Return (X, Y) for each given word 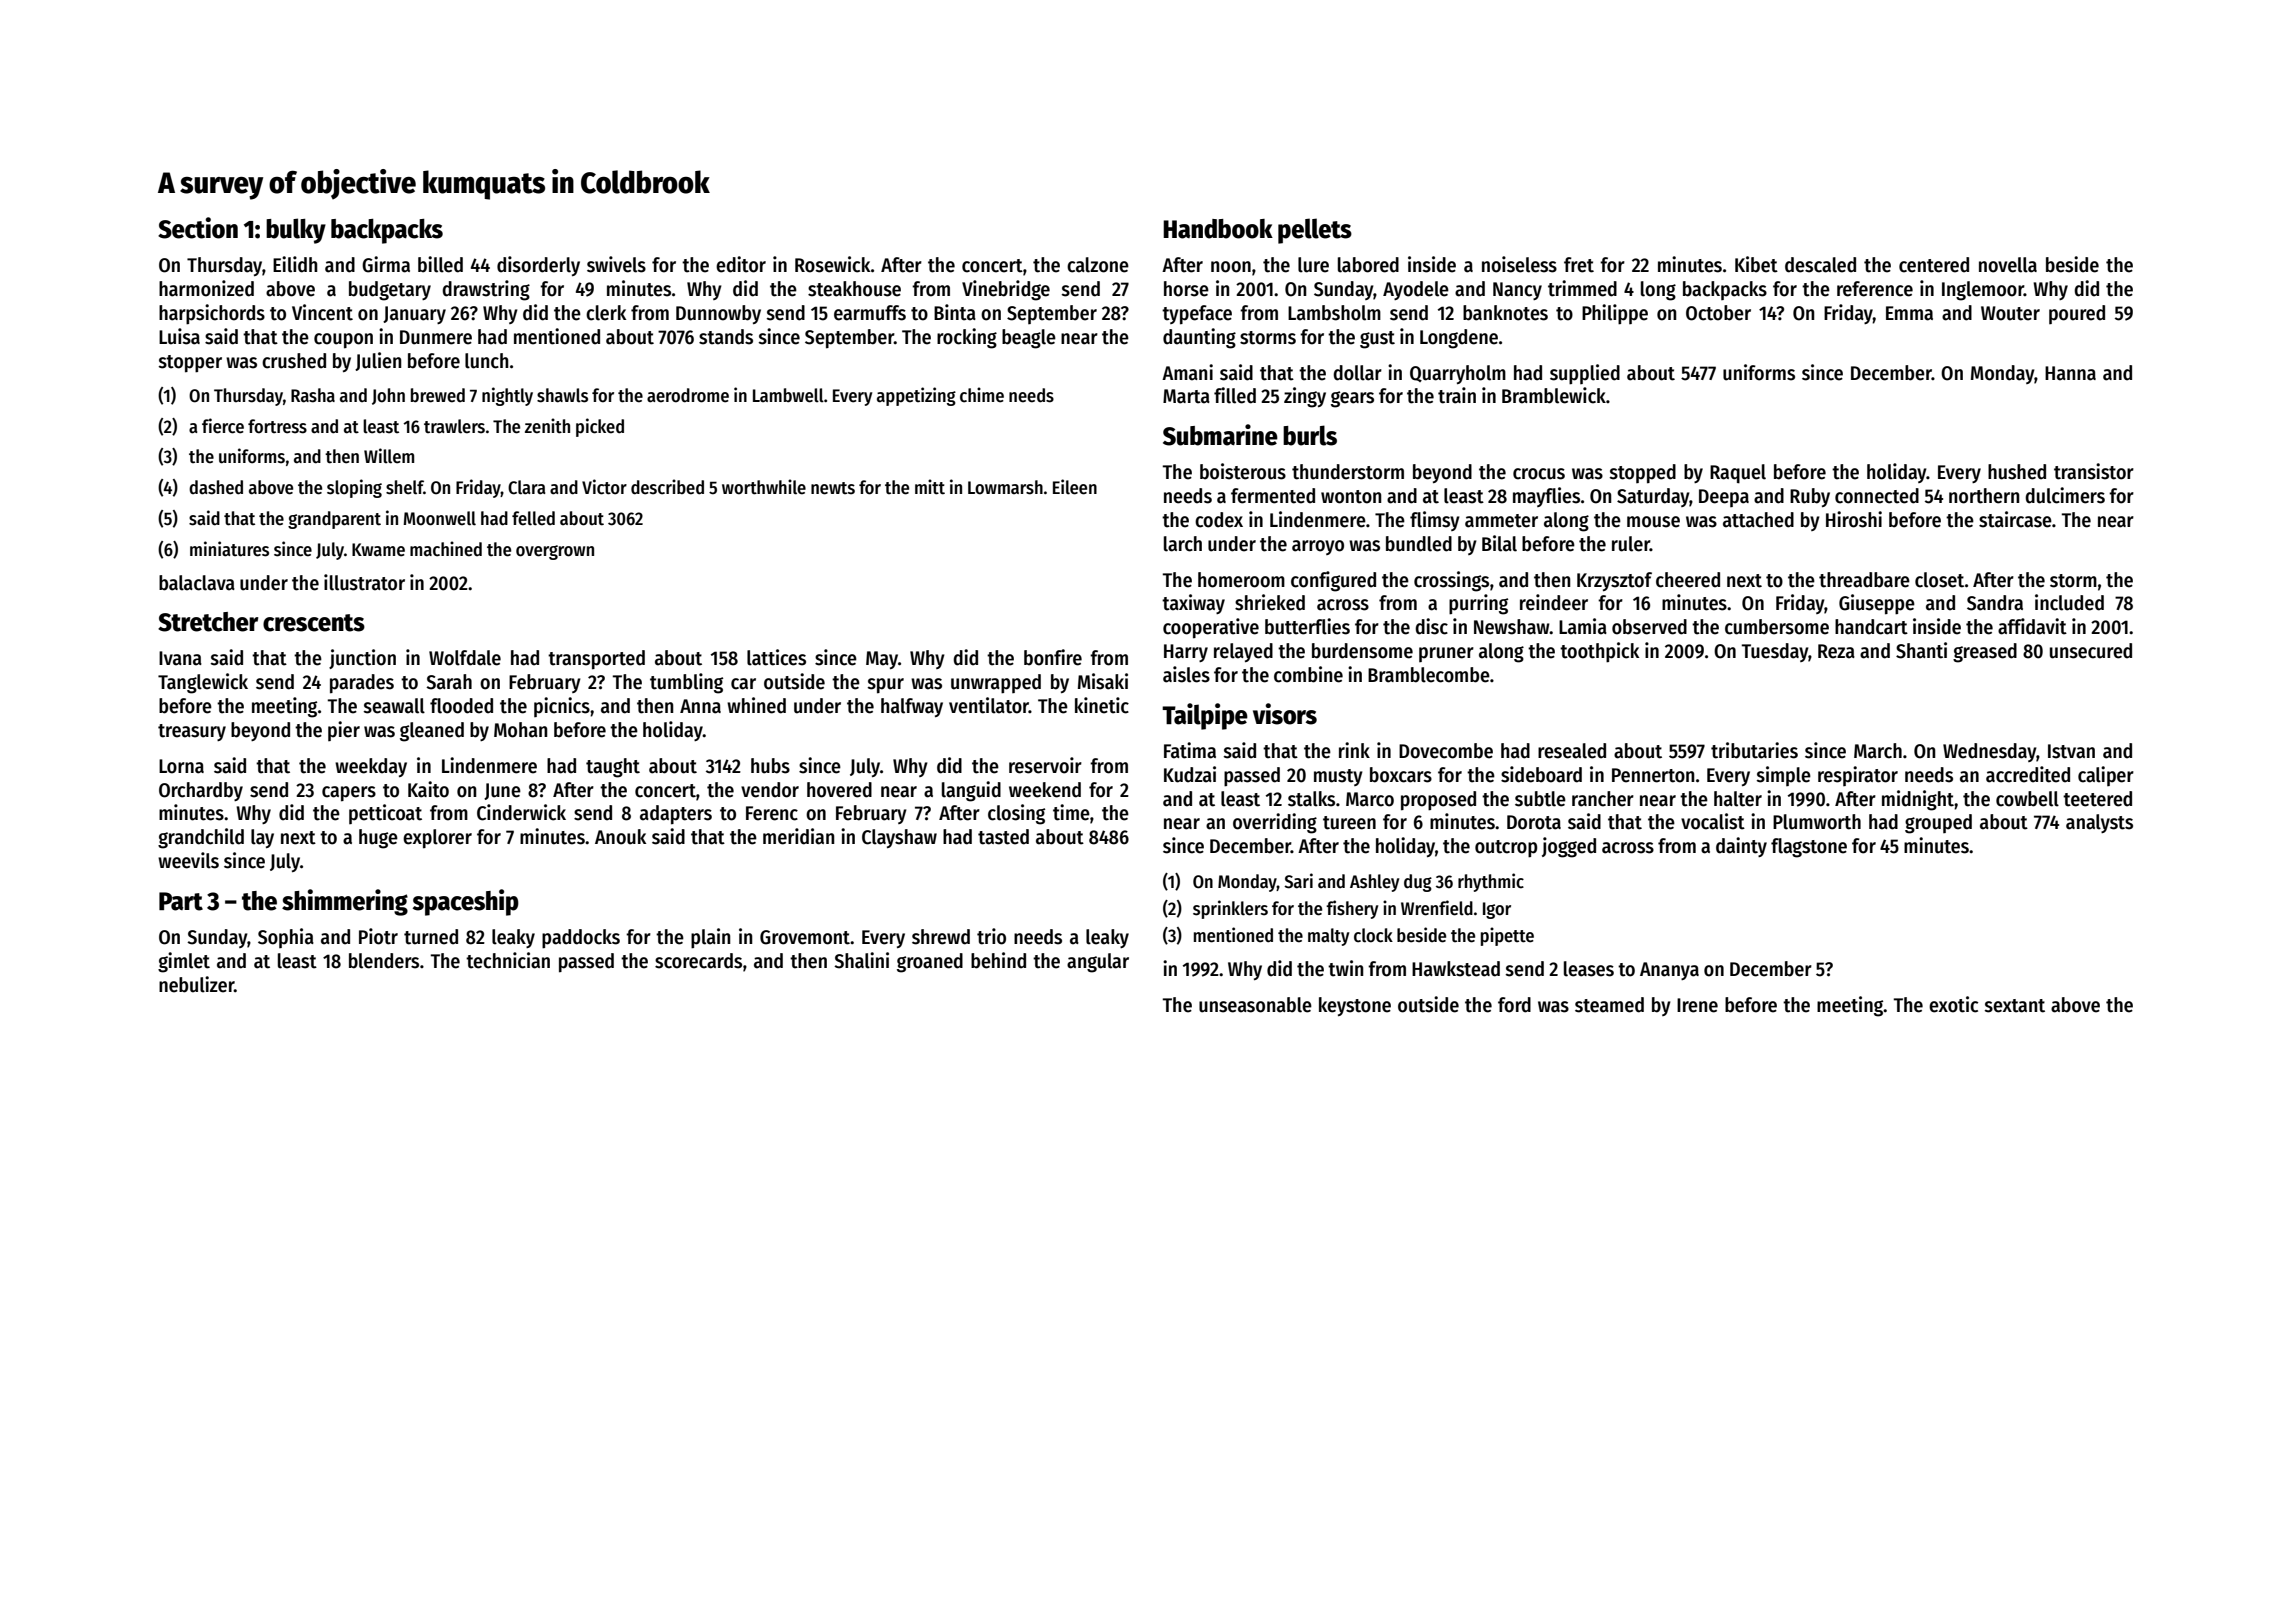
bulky (296, 231)
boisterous (1243, 471)
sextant (2015, 1006)
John (388, 396)
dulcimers (2065, 495)
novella (2008, 265)
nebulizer (196, 984)
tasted (1003, 837)
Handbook (1218, 229)
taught (613, 768)
